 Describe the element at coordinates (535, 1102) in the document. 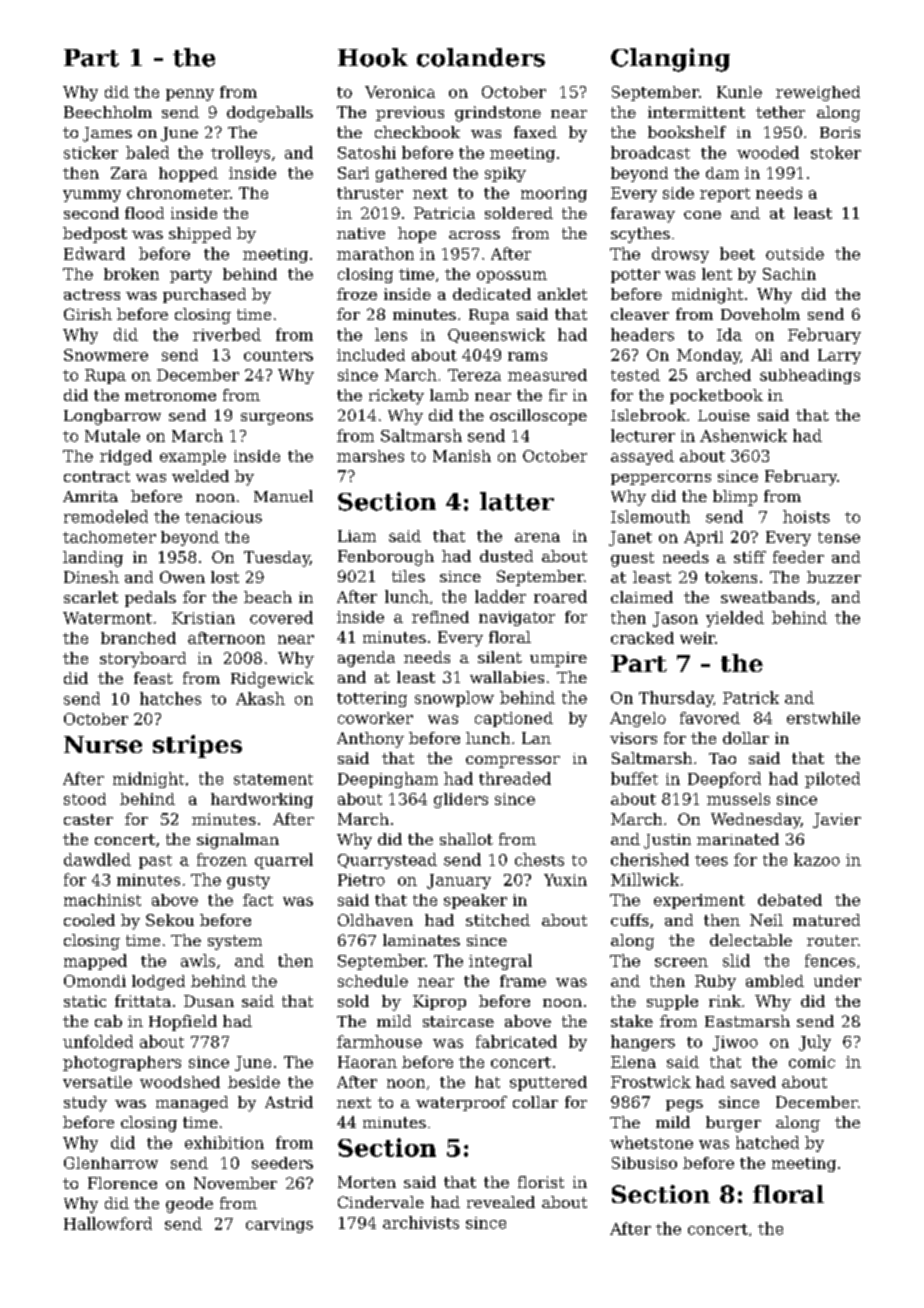

I see `collar` at that location.
